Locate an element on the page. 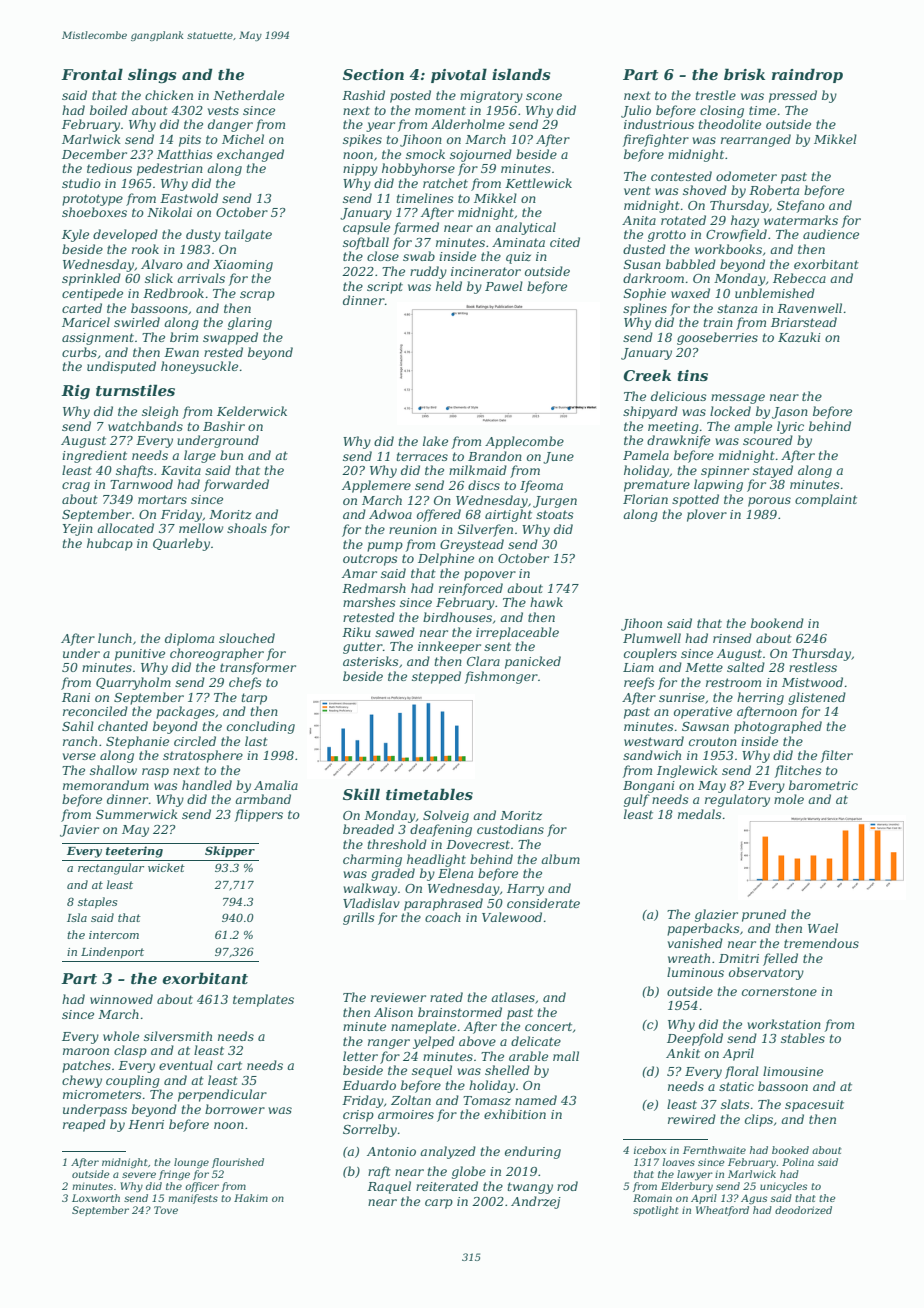 This page has height=1308, width=924. brisk is located at coordinates (744, 74).
